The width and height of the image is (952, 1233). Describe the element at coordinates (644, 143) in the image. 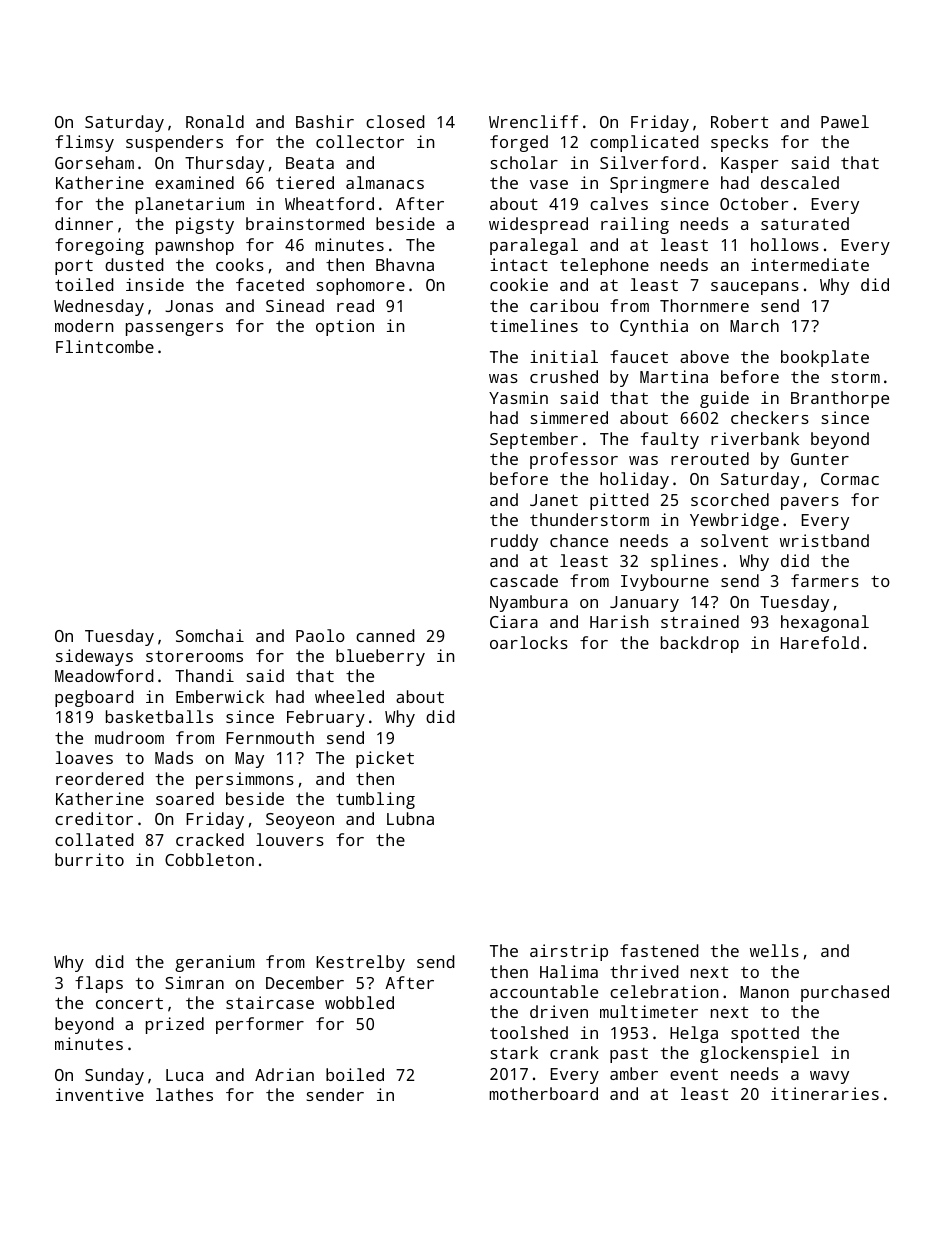

I see `complicated` at that location.
